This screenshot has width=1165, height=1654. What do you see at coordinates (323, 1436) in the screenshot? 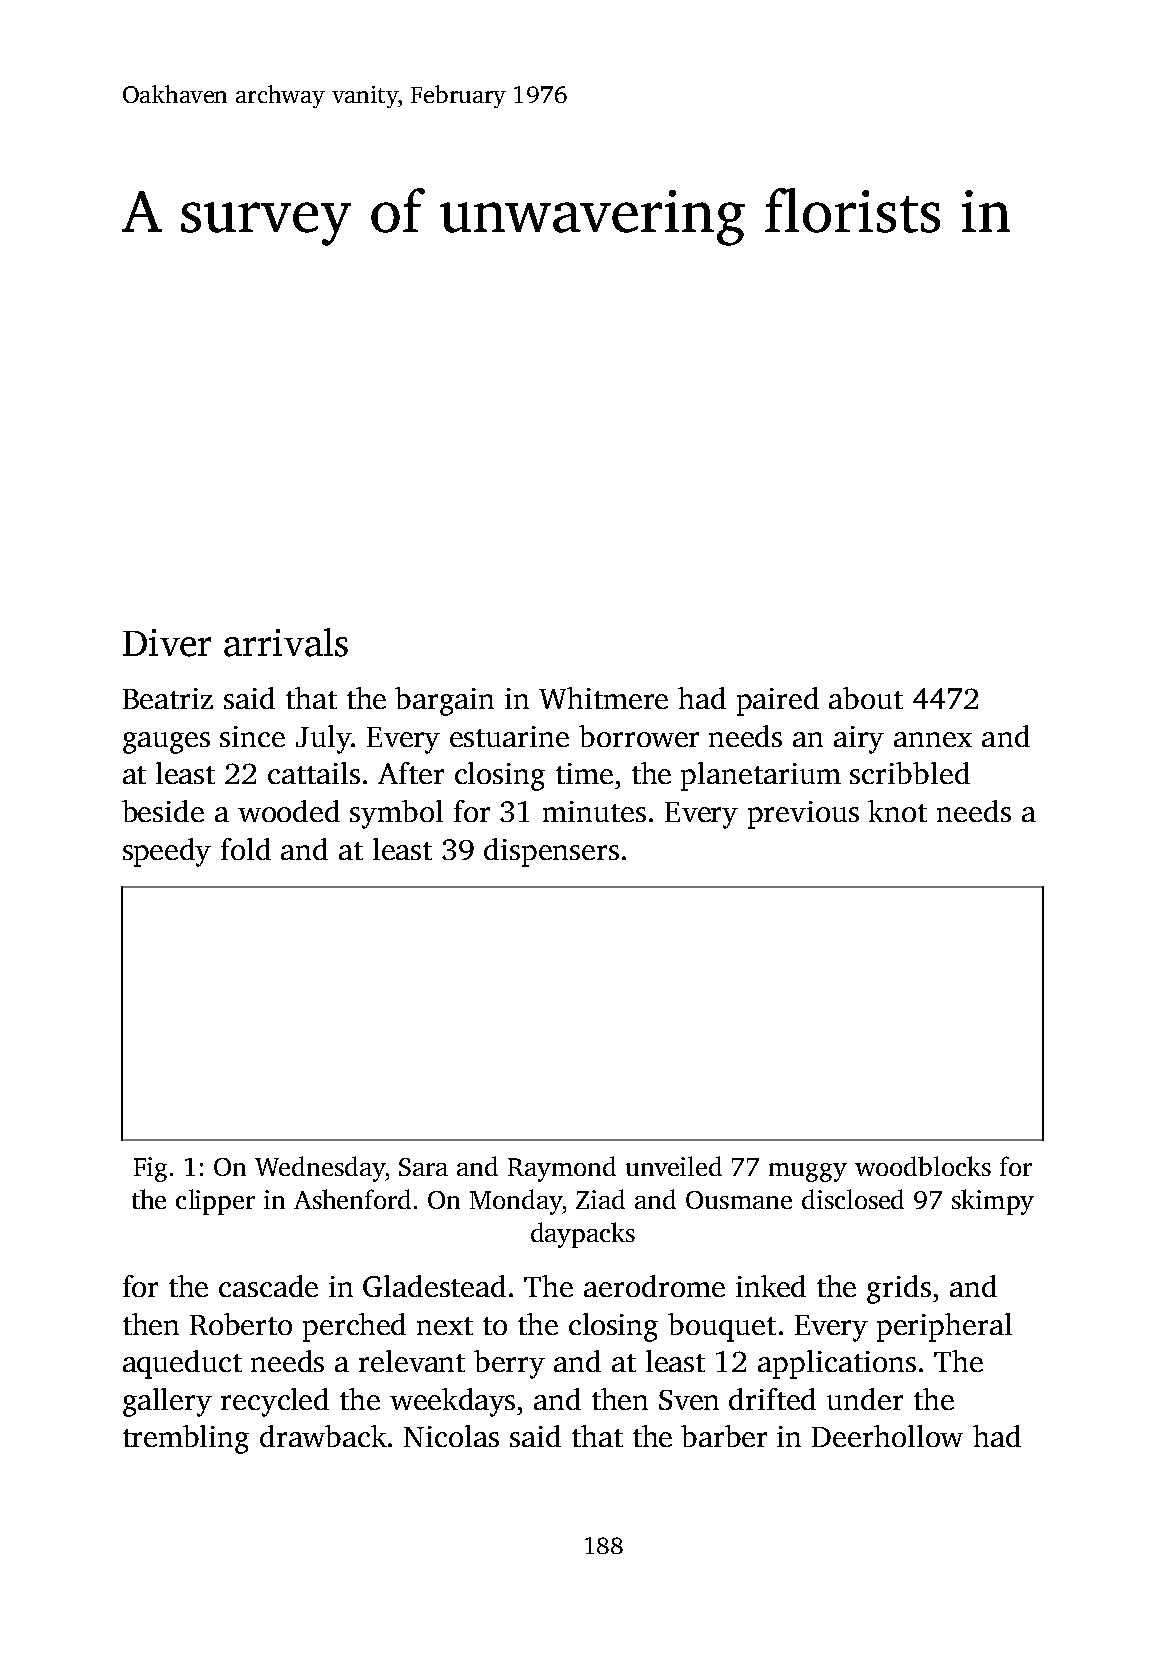
I see `drawback` at bounding box center [323, 1436].
